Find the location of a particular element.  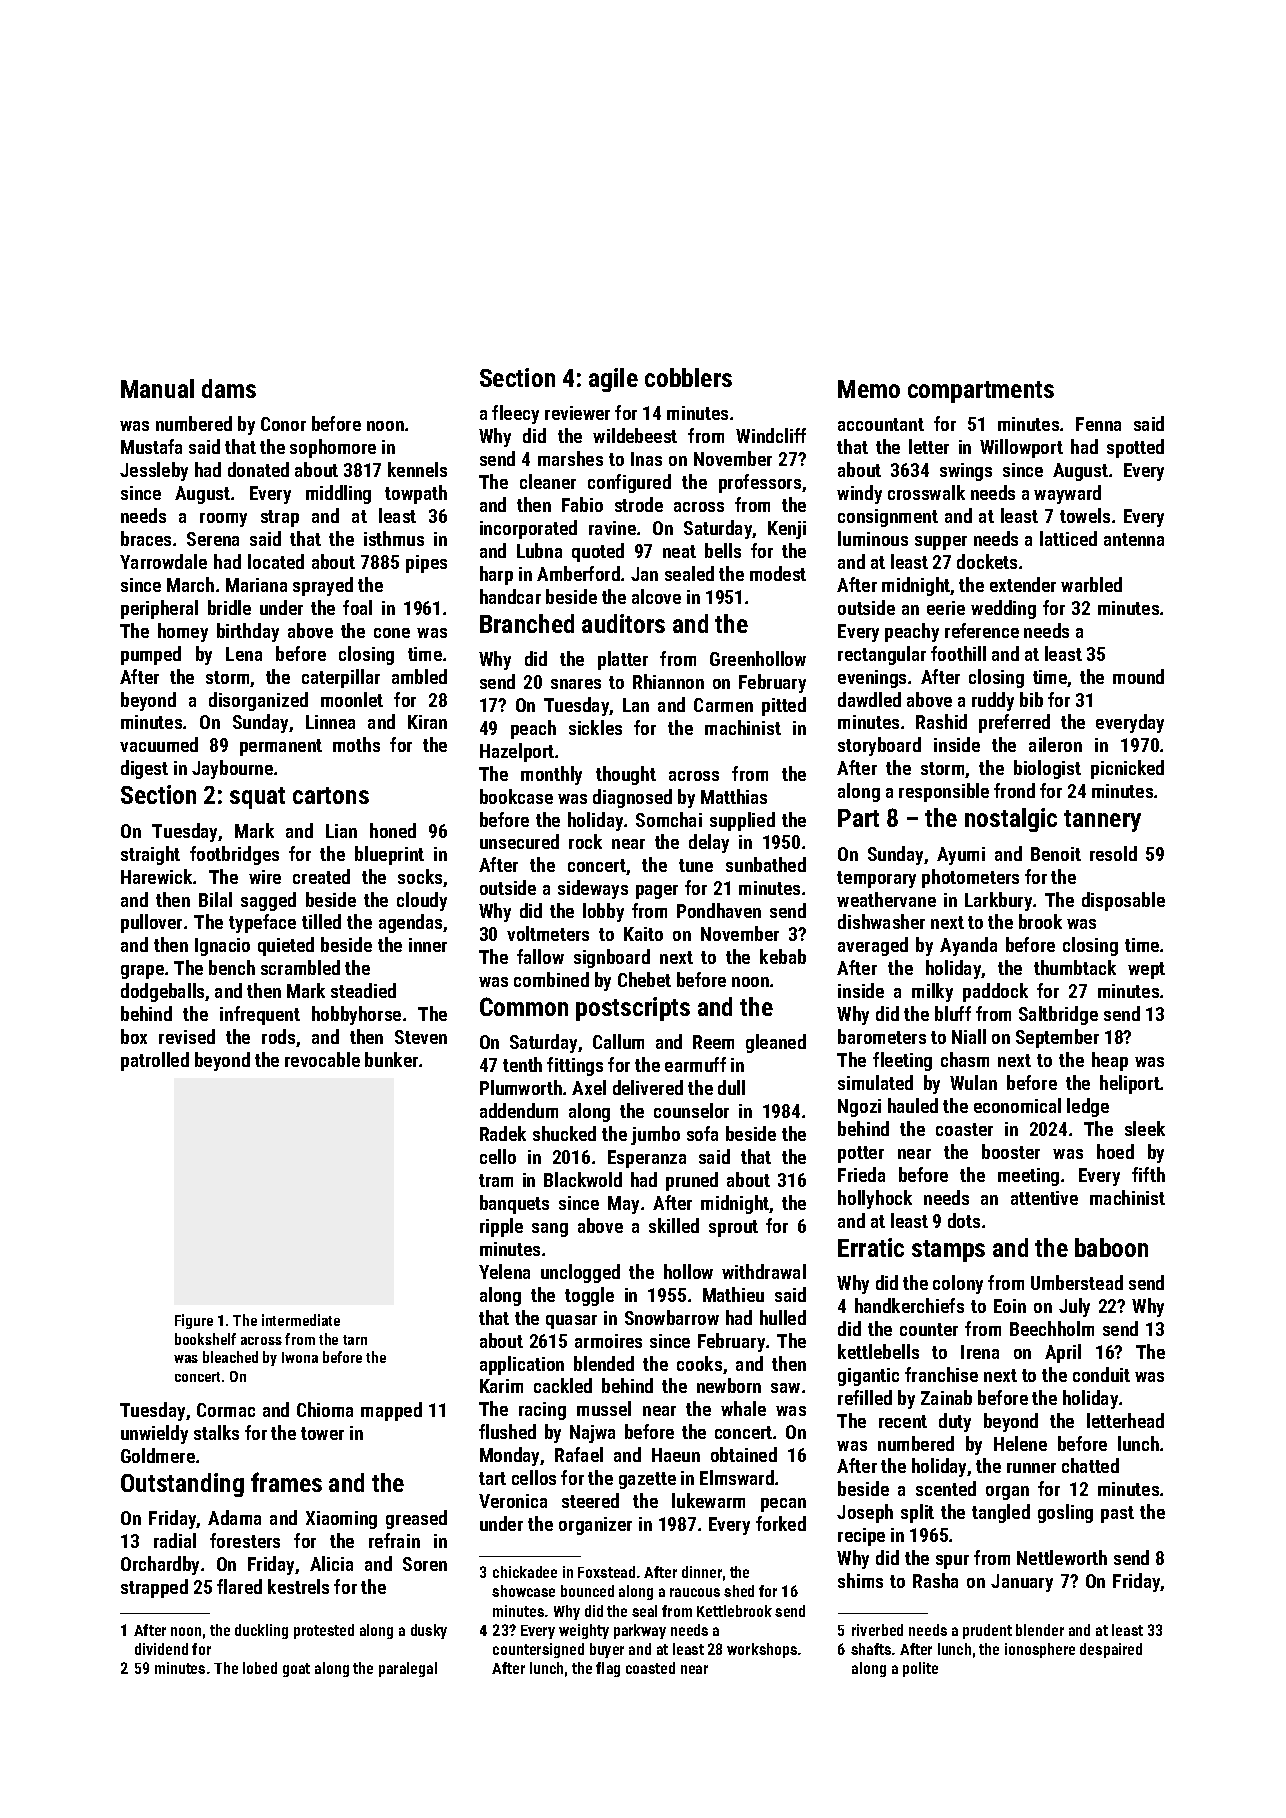

picnicked is located at coordinates (1127, 769).
